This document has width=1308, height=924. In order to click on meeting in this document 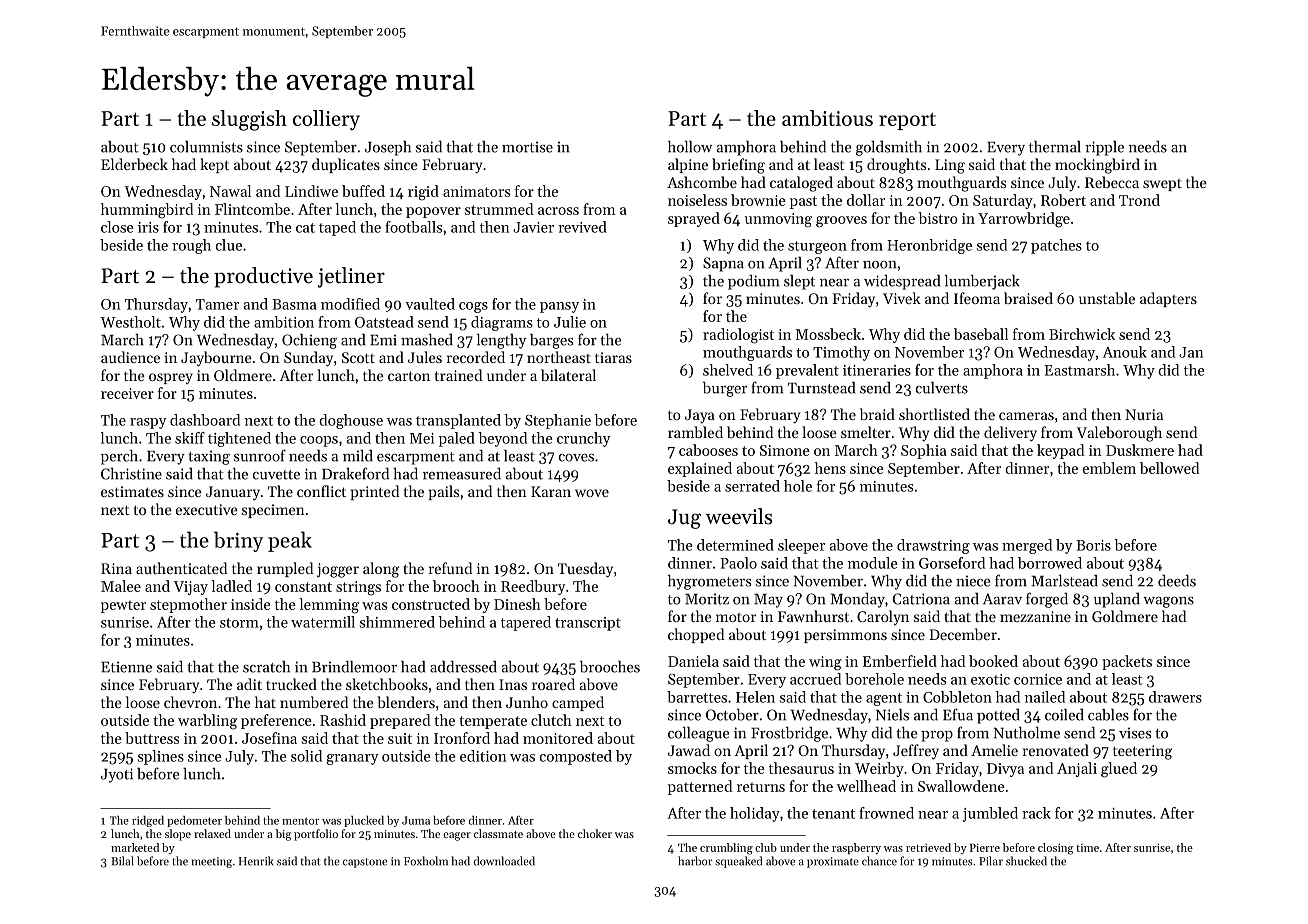, I will do `click(212, 862)`.
